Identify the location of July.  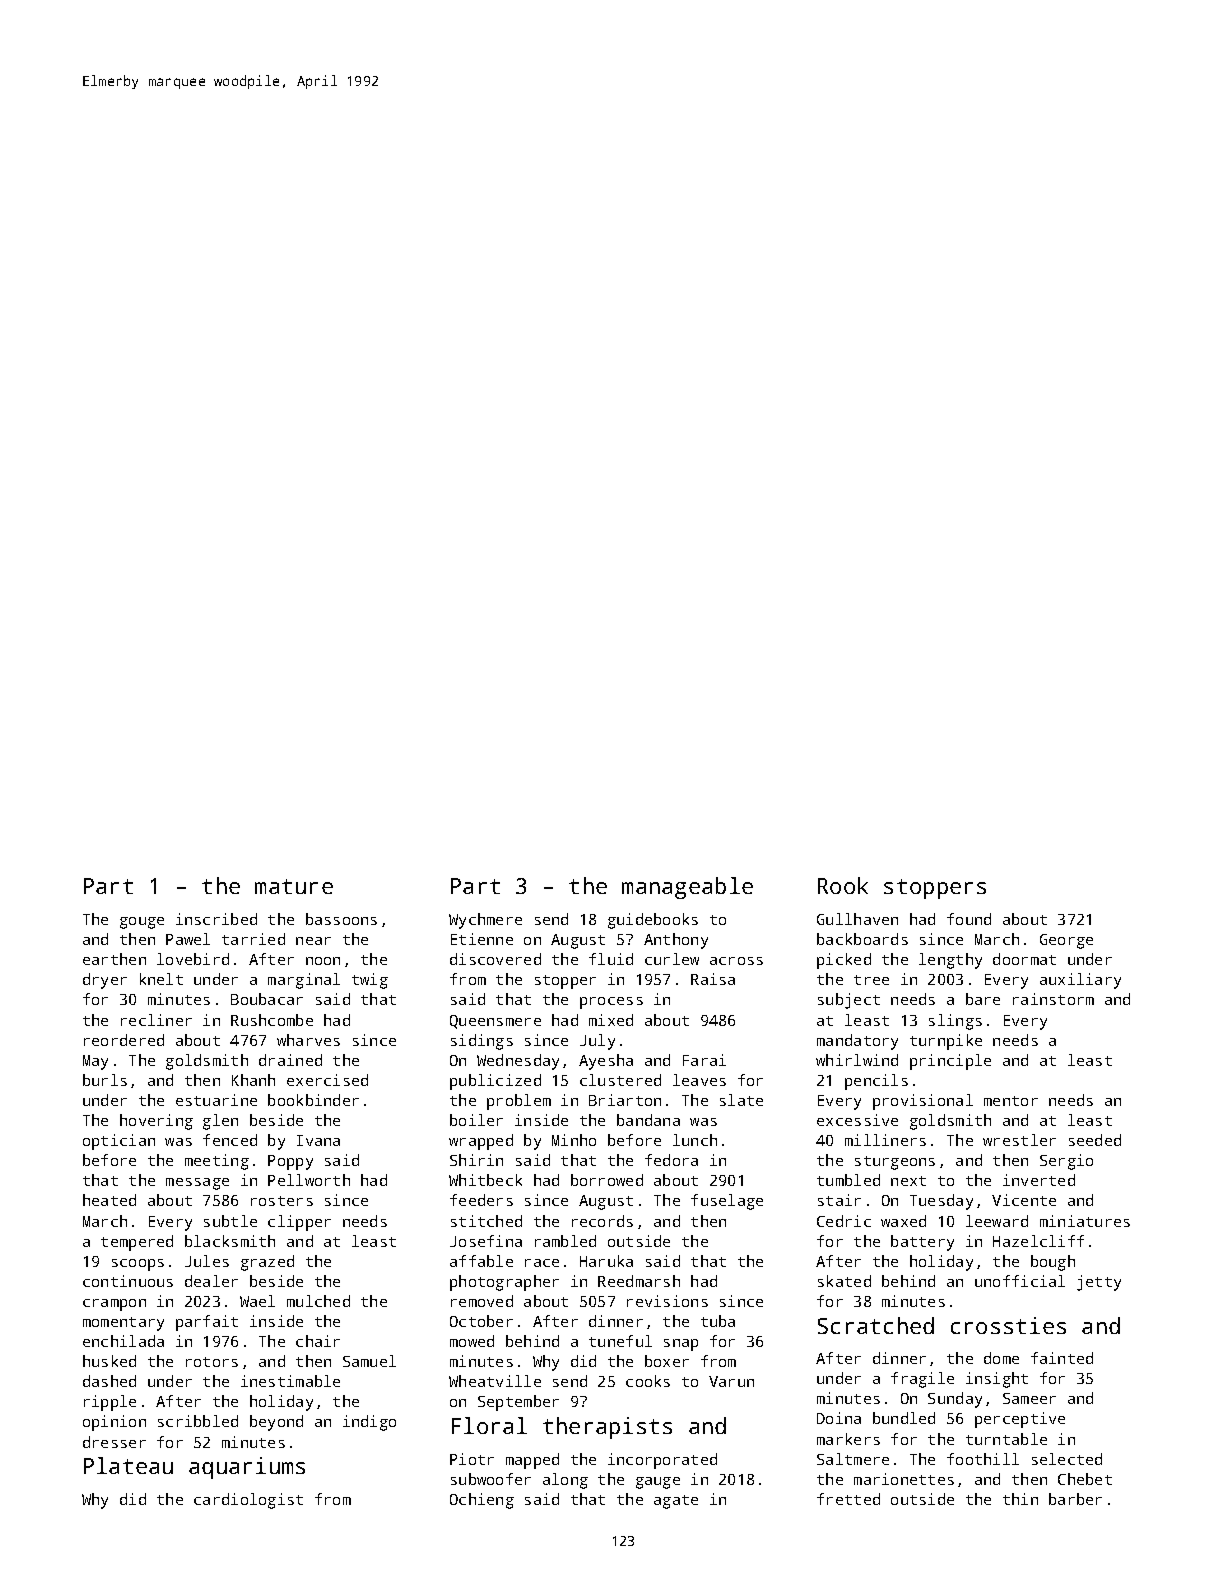
(597, 1042).
